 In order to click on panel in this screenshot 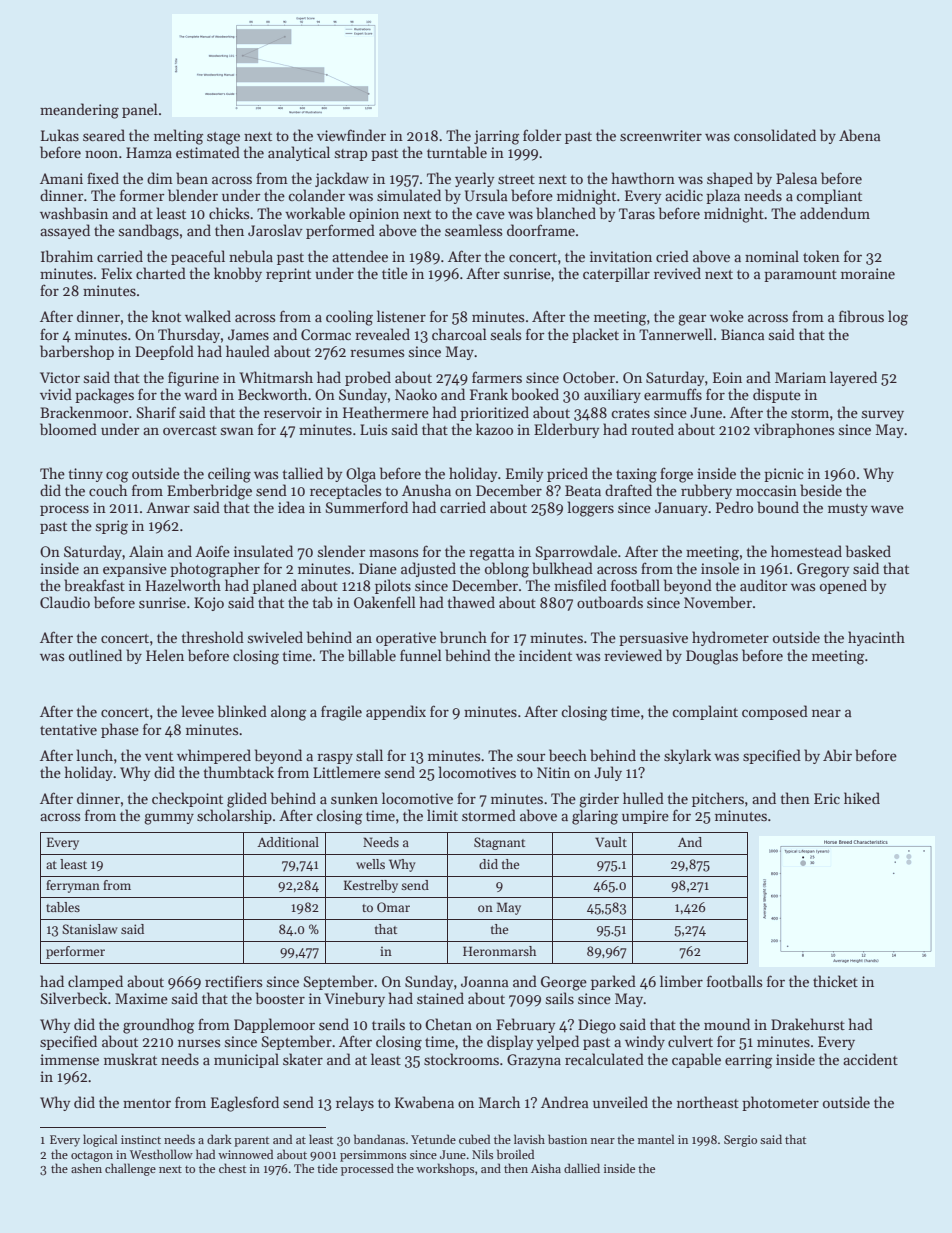, I will do `click(140, 110)`.
